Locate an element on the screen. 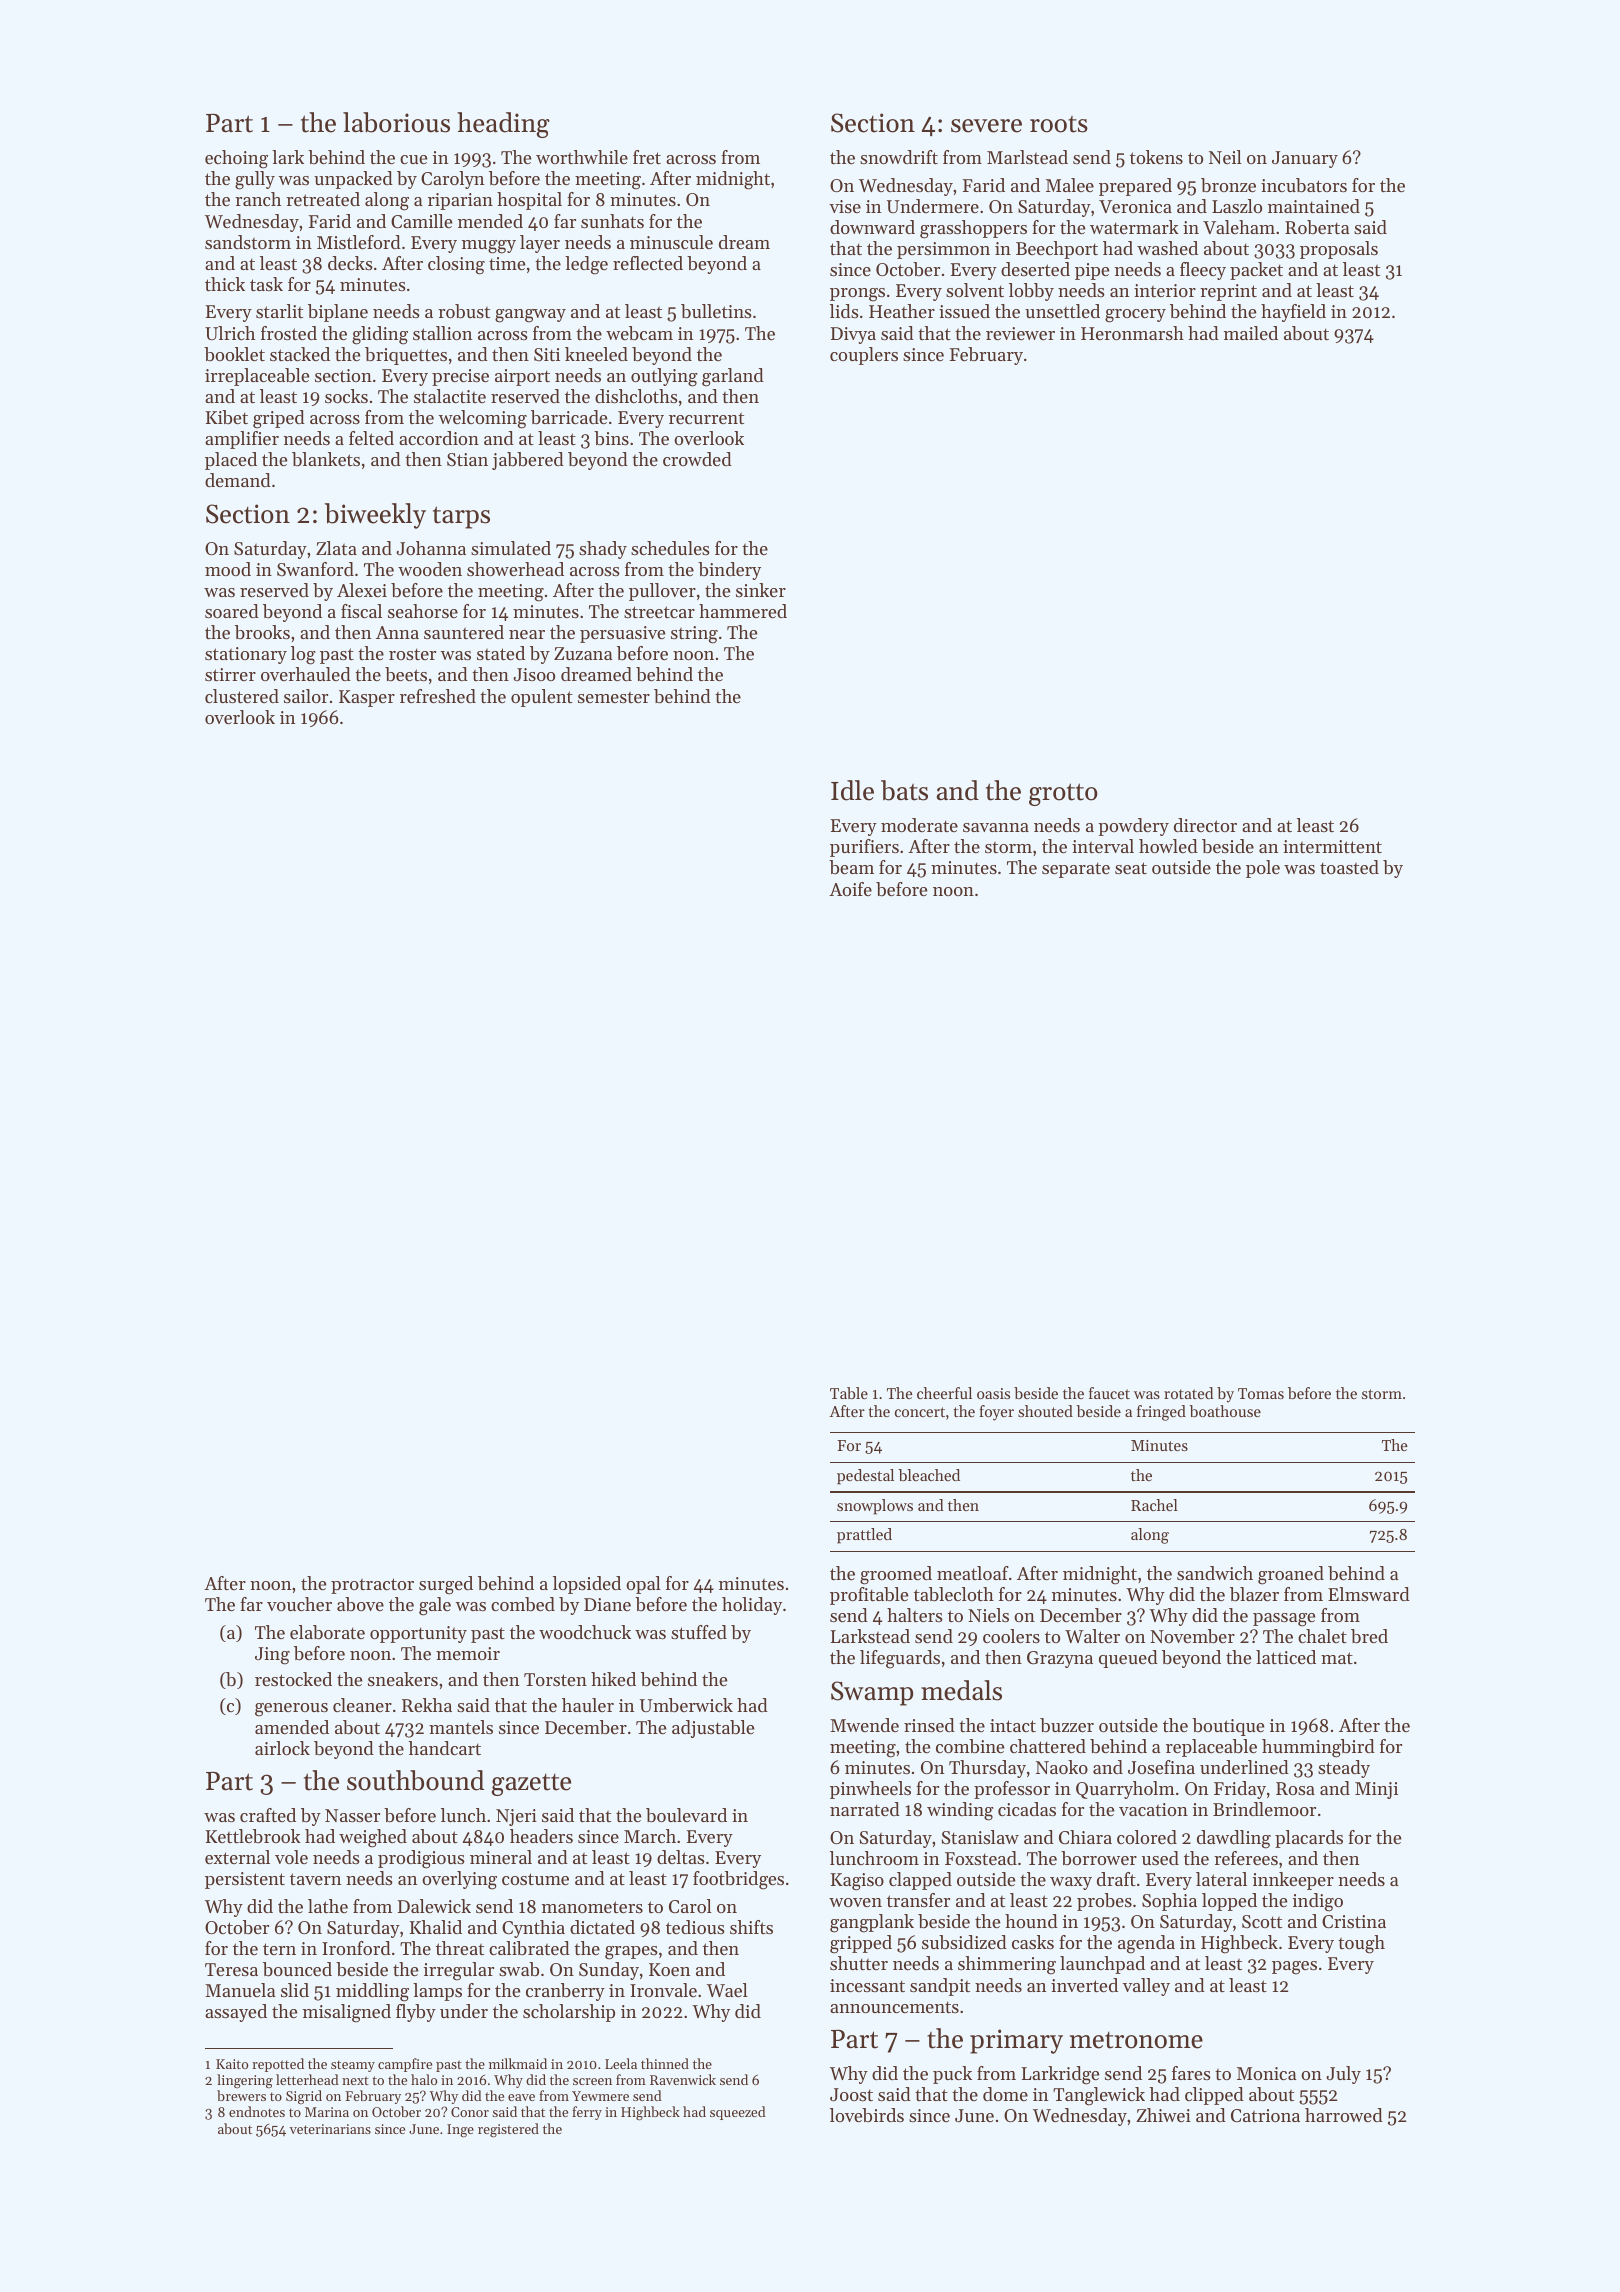 This screenshot has height=2292, width=1620. sailor is located at coordinates (306, 696).
